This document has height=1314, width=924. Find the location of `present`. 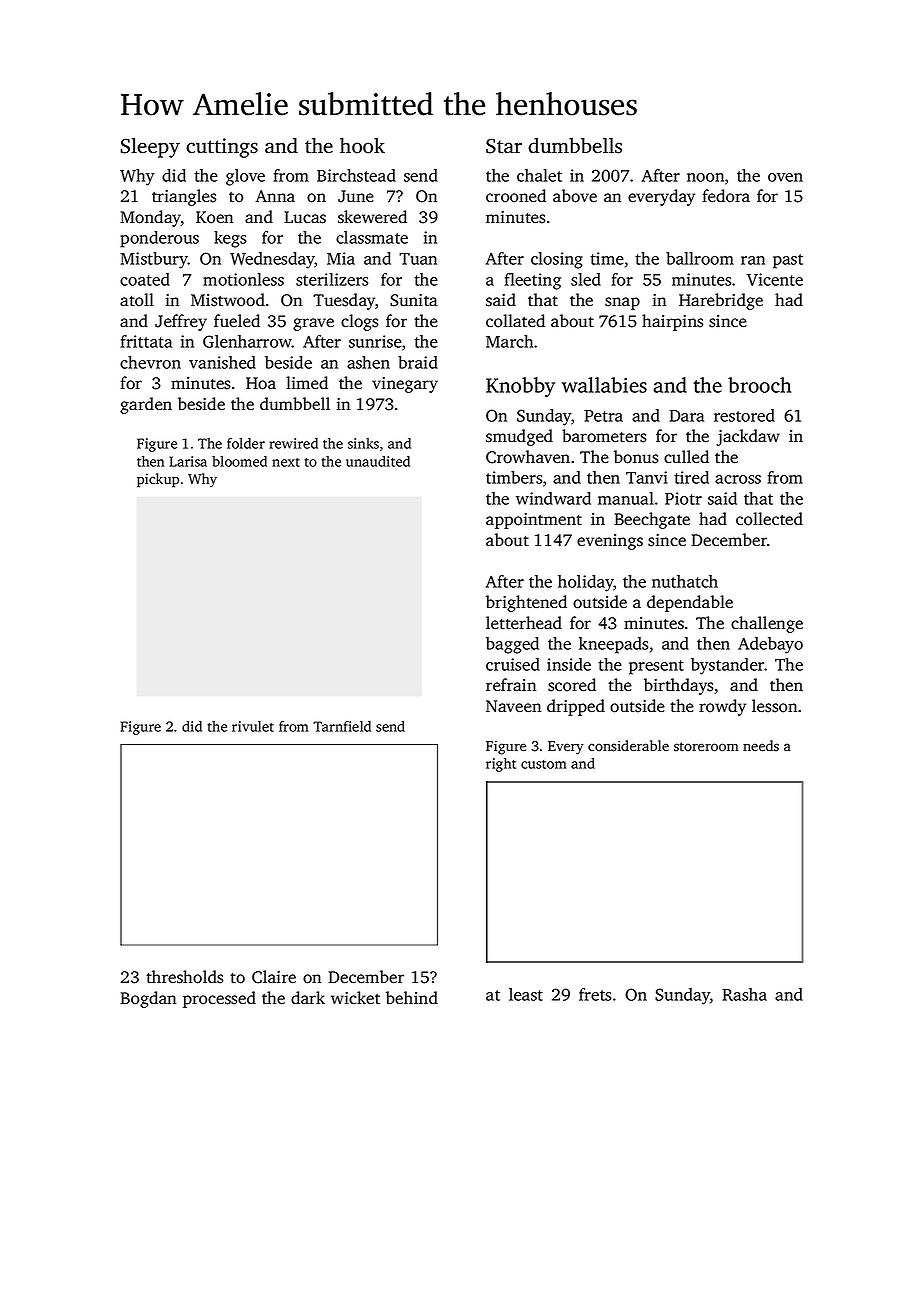

present is located at coordinates (656, 667).
